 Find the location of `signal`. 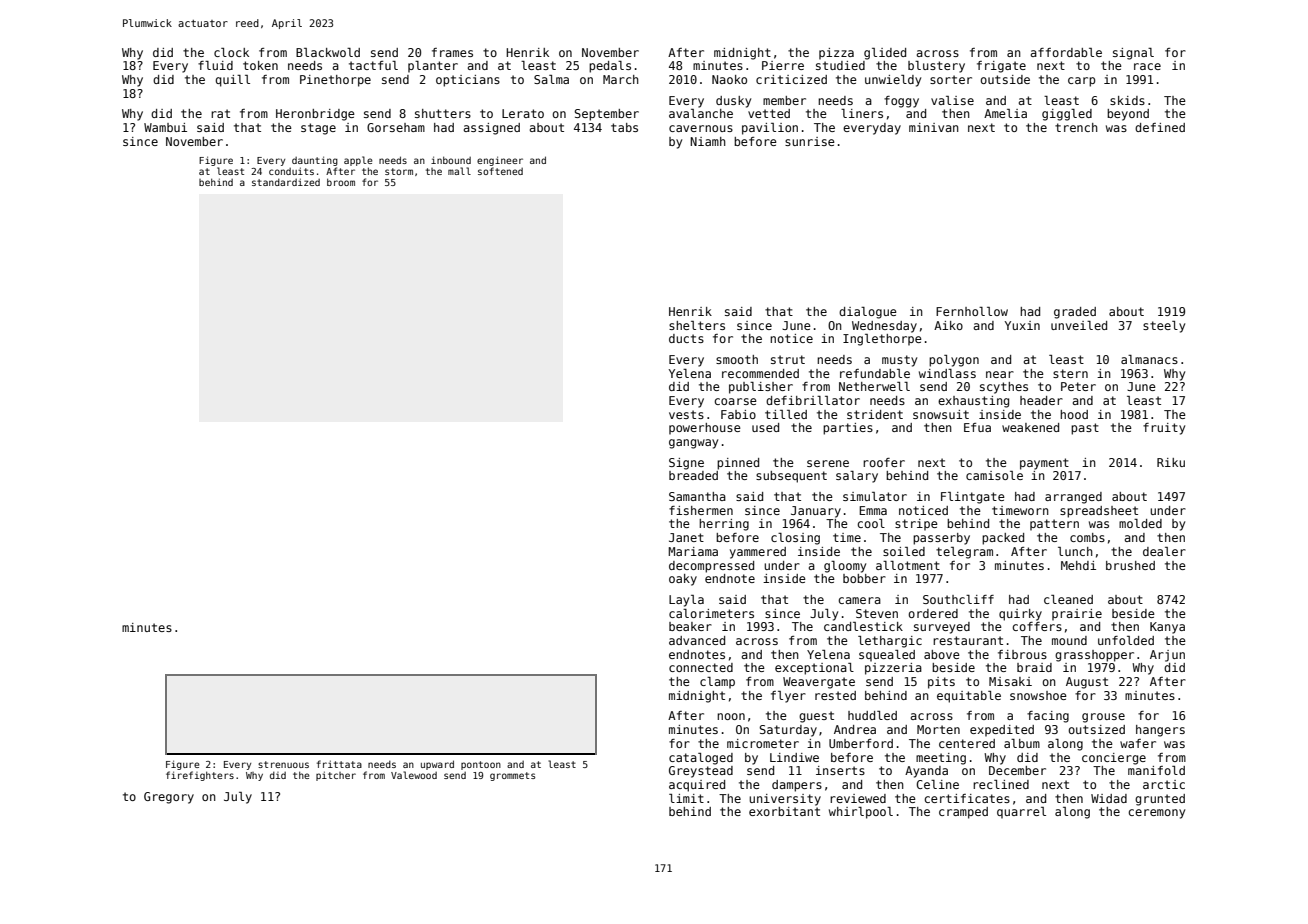

signal is located at coordinates (1133, 54).
